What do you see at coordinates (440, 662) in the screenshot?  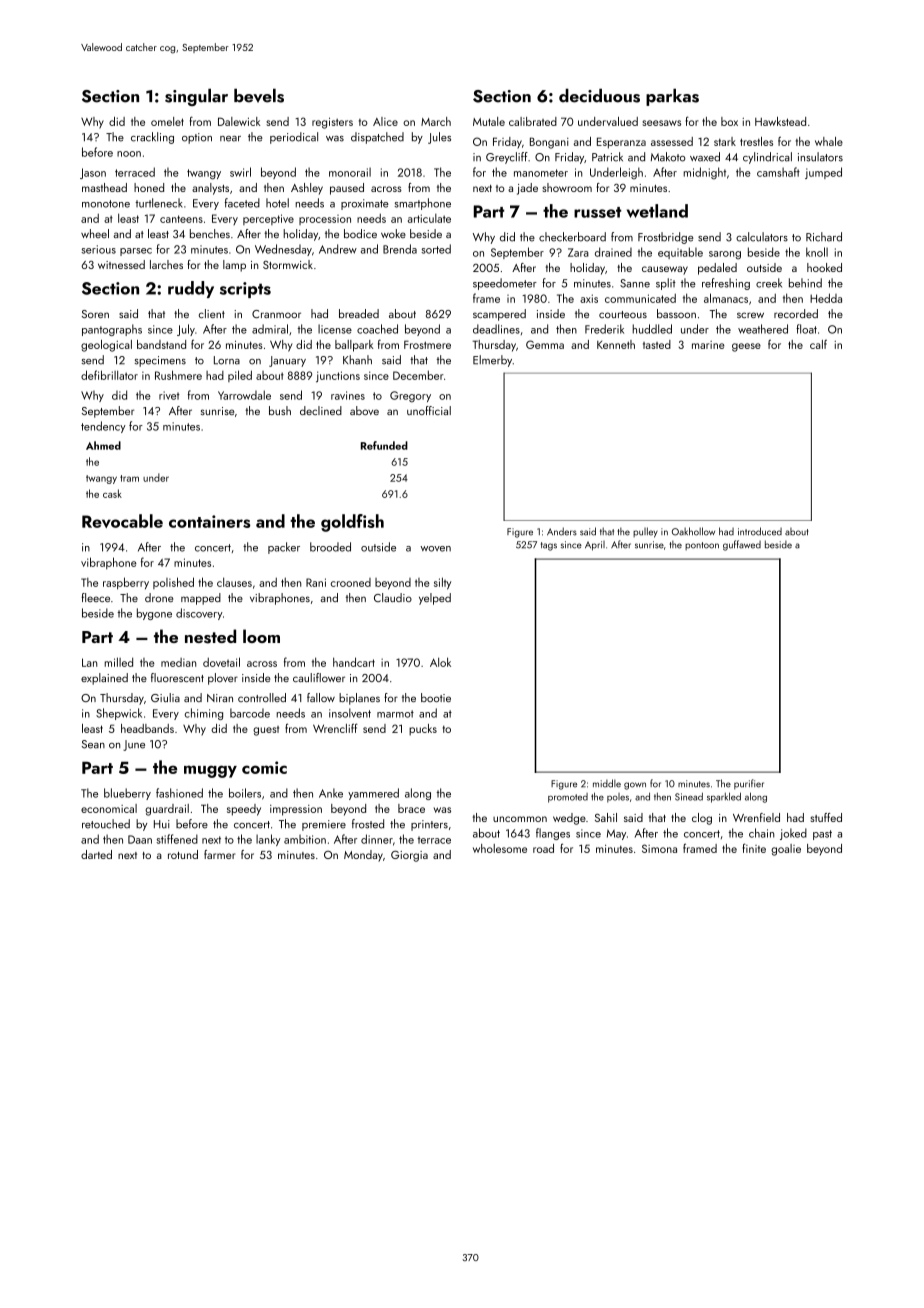 I see `Alok` at bounding box center [440, 662].
